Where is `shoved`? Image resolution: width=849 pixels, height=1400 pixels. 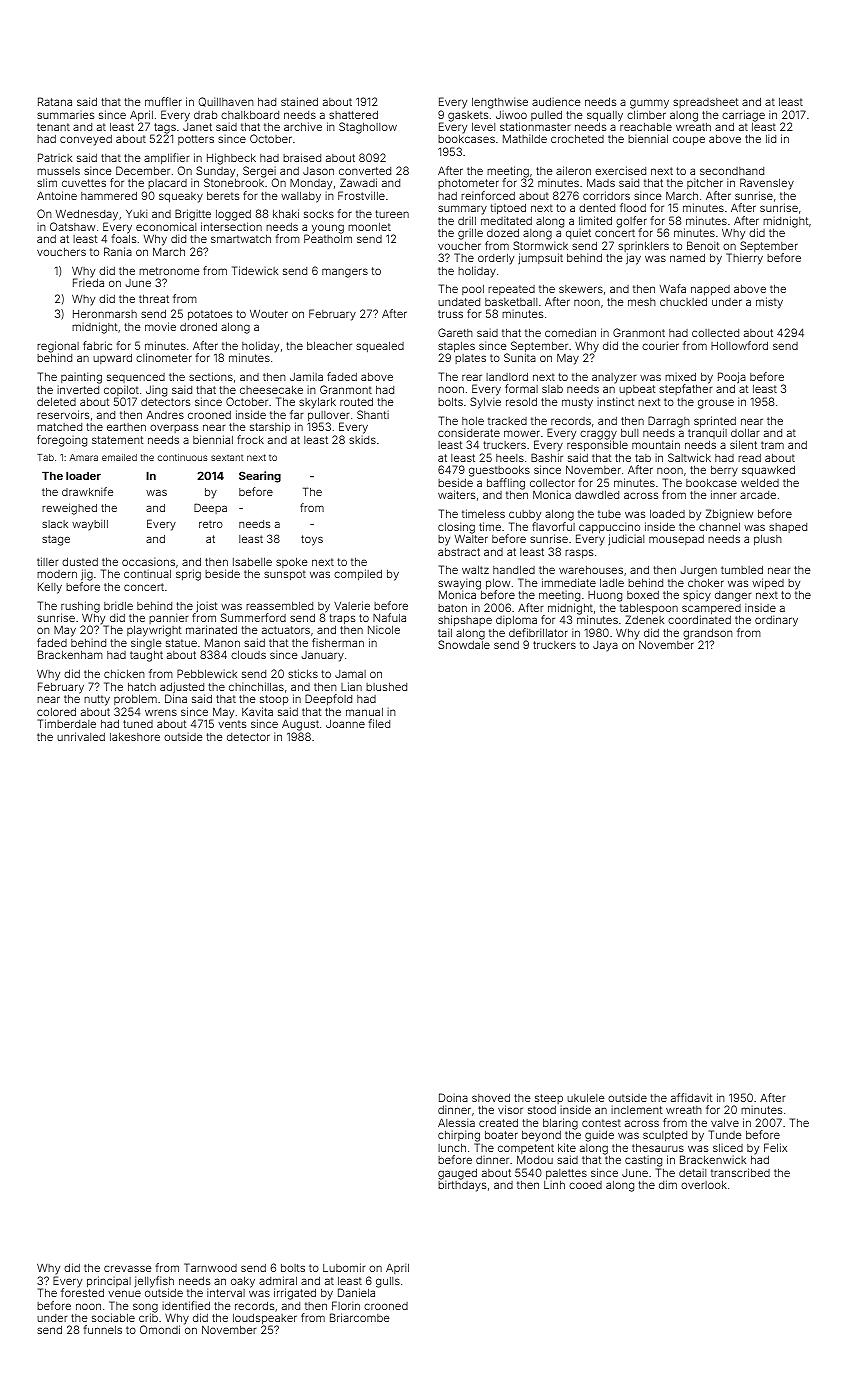
shoved is located at coordinates (491, 1097).
